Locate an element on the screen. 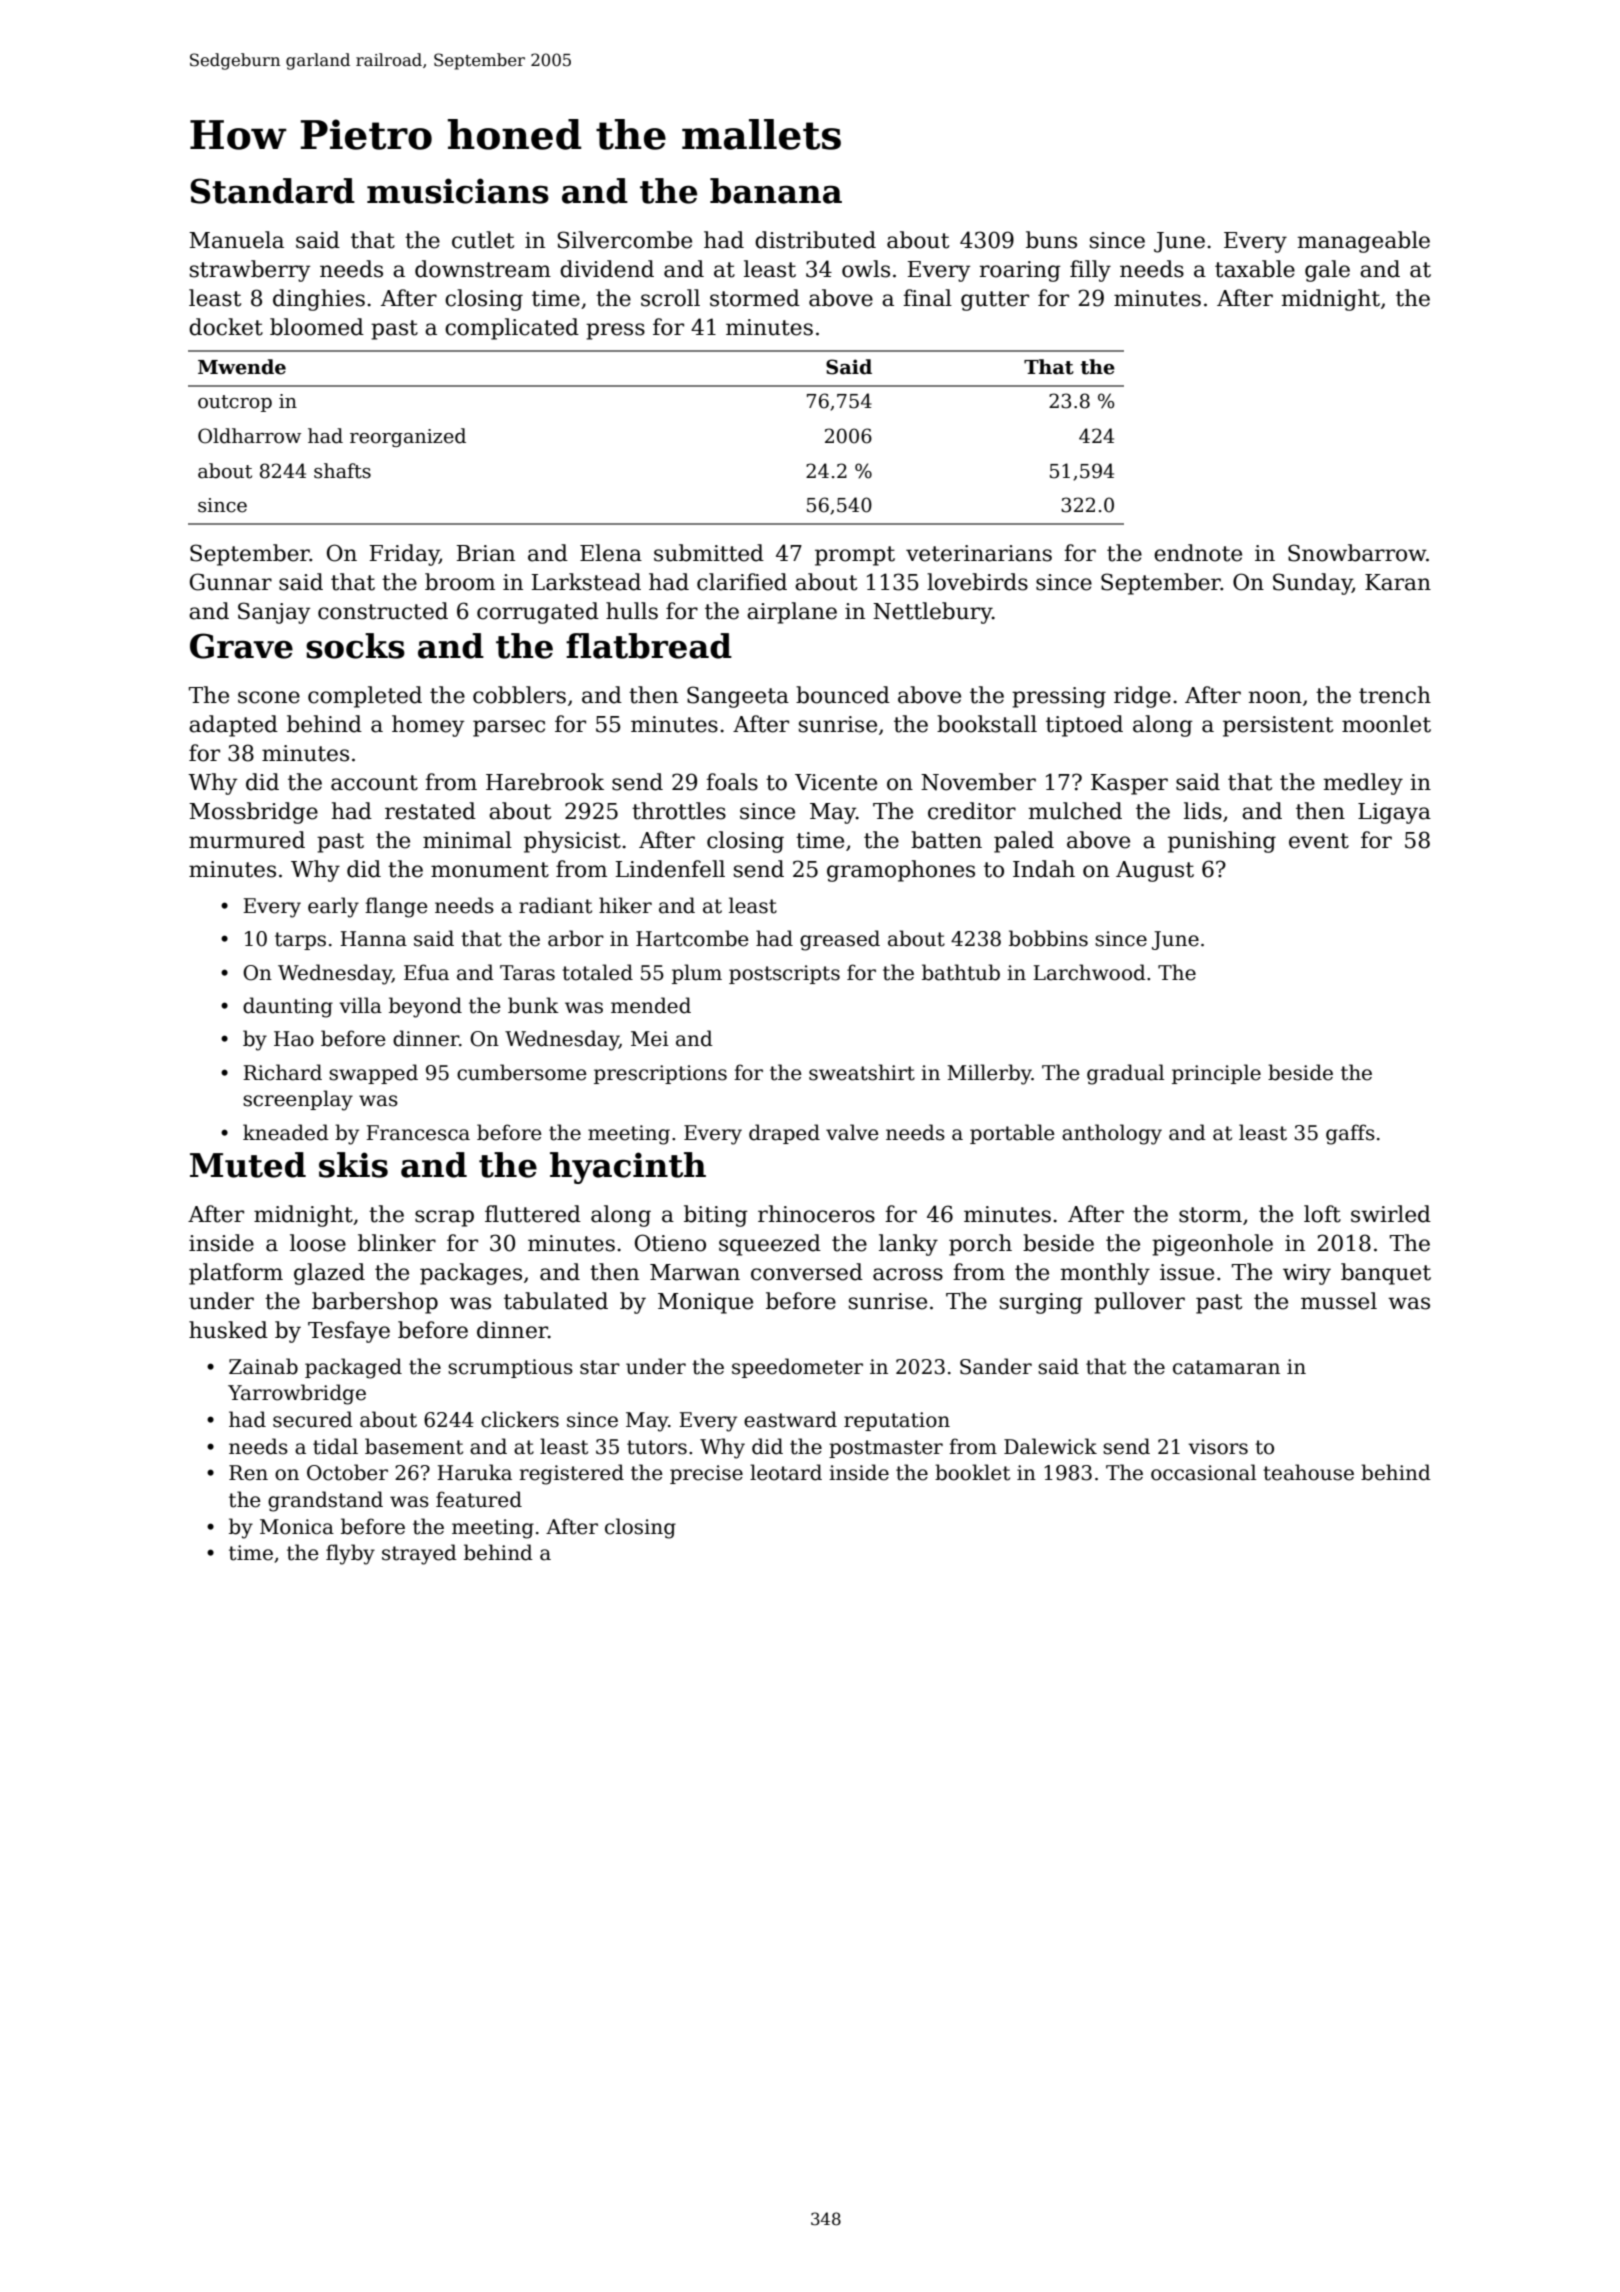  scroll is located at coordinates (670, 298).
